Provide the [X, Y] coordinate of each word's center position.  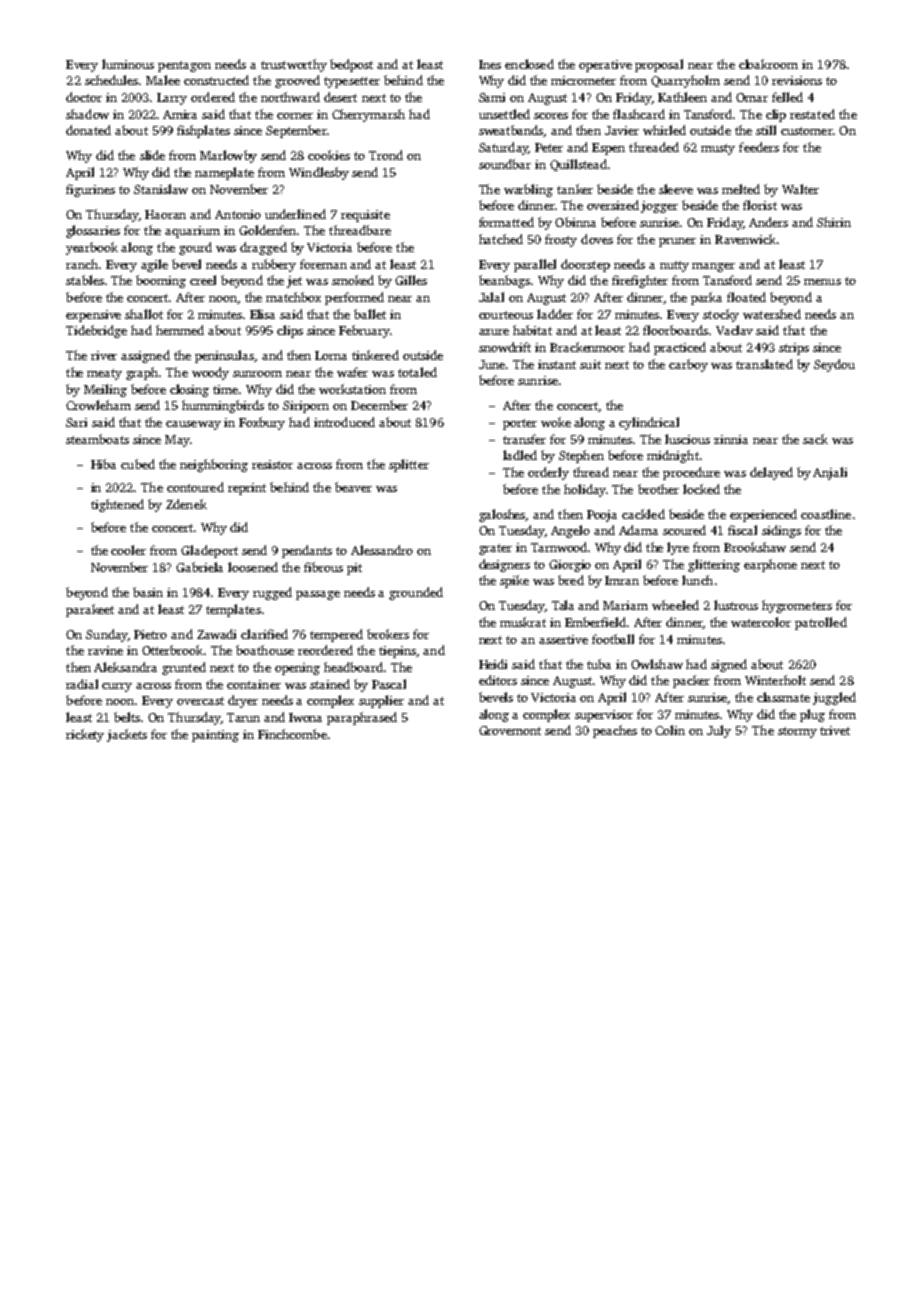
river [104, 355]
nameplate [224, 173]
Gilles [411, 280]
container [254, 684]
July [719, 731]
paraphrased [362, 718]
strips [794, 349]
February [364, 331]
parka [706, 298]
